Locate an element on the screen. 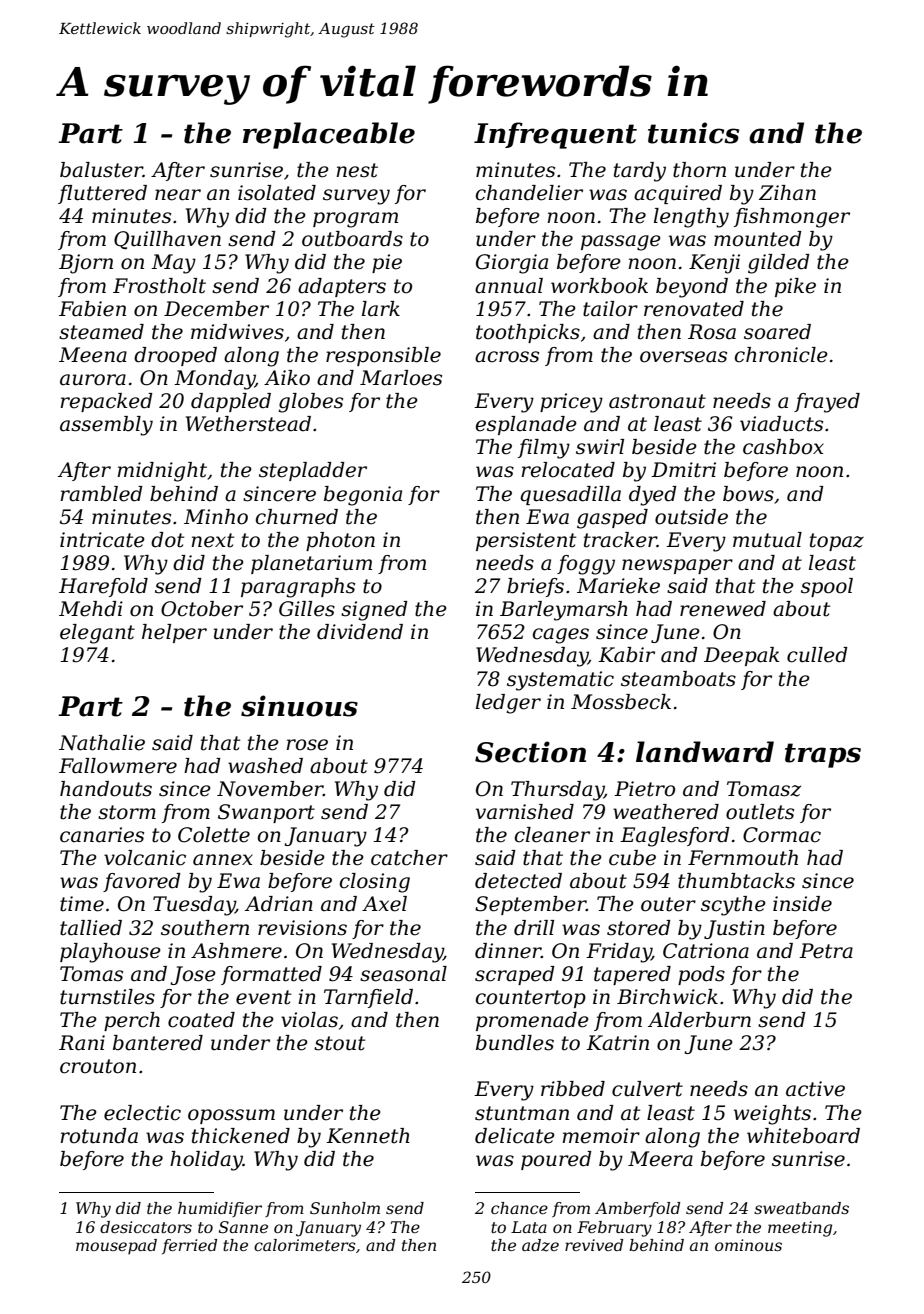 The width and height of the screenshot is (924, 1314). acquired is located at coordinates (678, 194).
